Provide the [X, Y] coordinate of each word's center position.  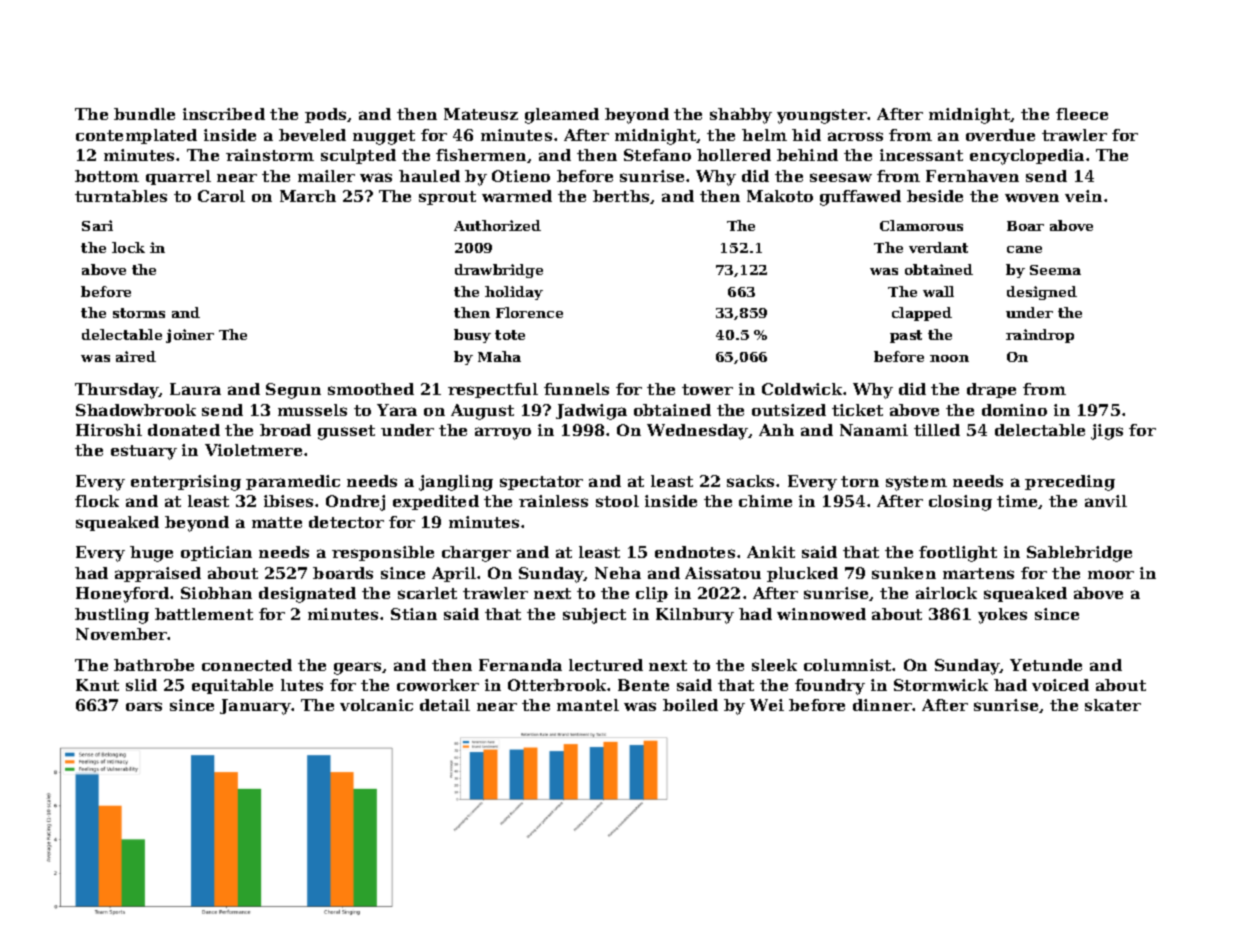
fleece [1082, 114]
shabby [741, 116]
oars [144, 706]
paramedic [293, 482]
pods [325, 115]
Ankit [771, 552]
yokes [1002, 616]
